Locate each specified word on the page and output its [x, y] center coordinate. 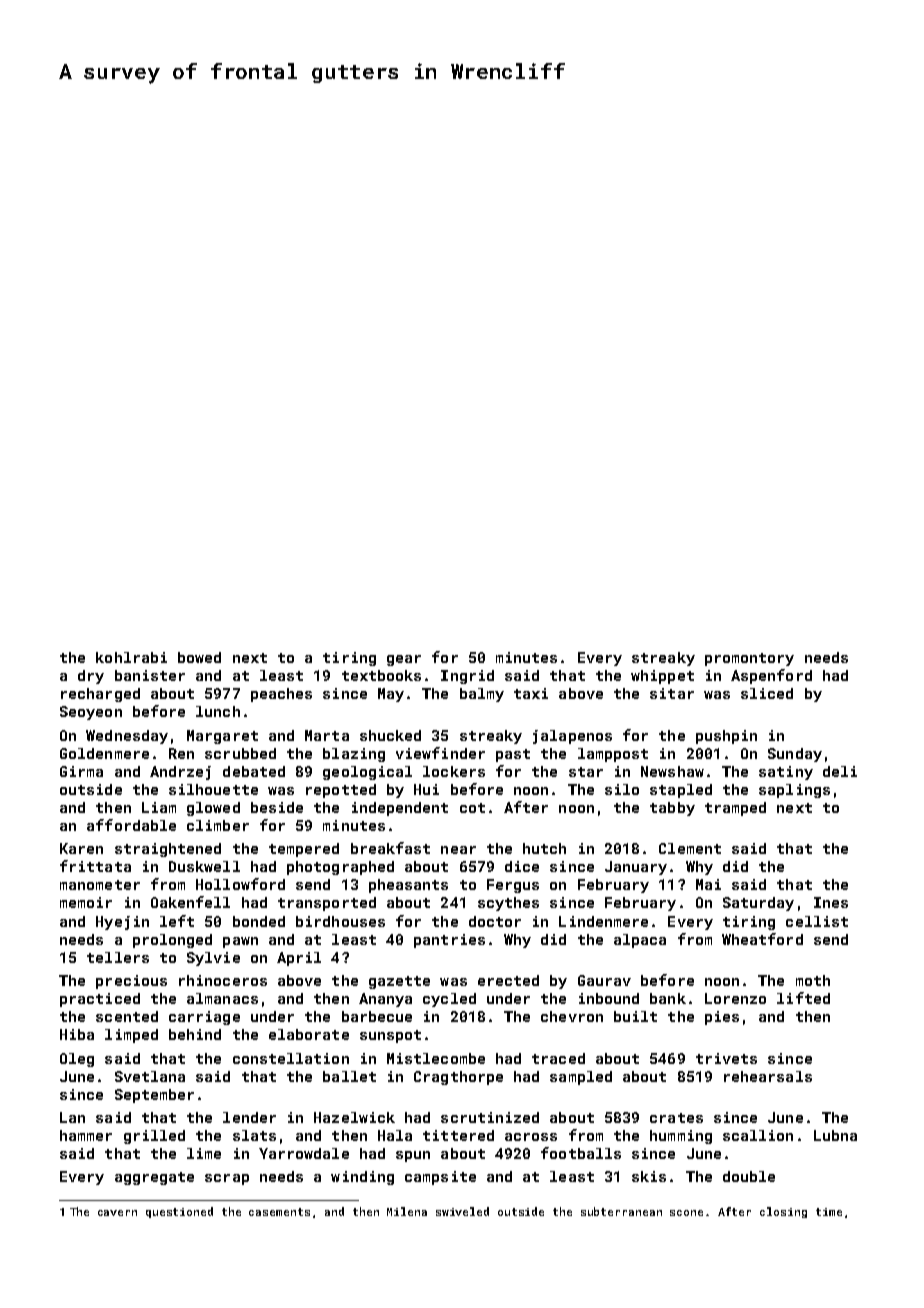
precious [131, 982]
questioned [179, 1212]
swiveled [462, 1211]
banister [150, 675]
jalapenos [572, 737]
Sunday [795, 755]
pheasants [408, 886]
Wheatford [762, 939]
